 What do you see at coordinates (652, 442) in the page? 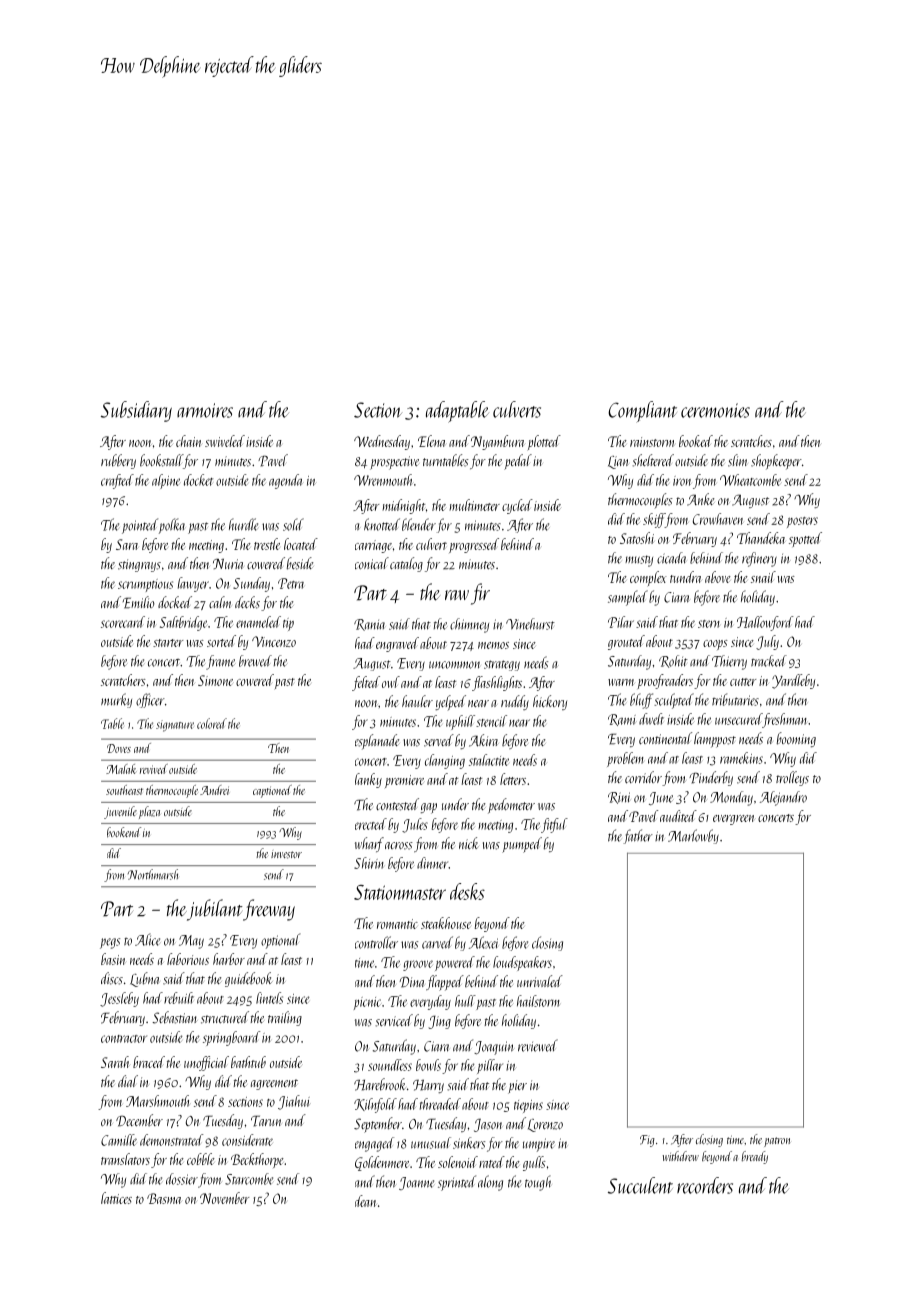
I see `rainstorm` at bounding box center [652, 442].
